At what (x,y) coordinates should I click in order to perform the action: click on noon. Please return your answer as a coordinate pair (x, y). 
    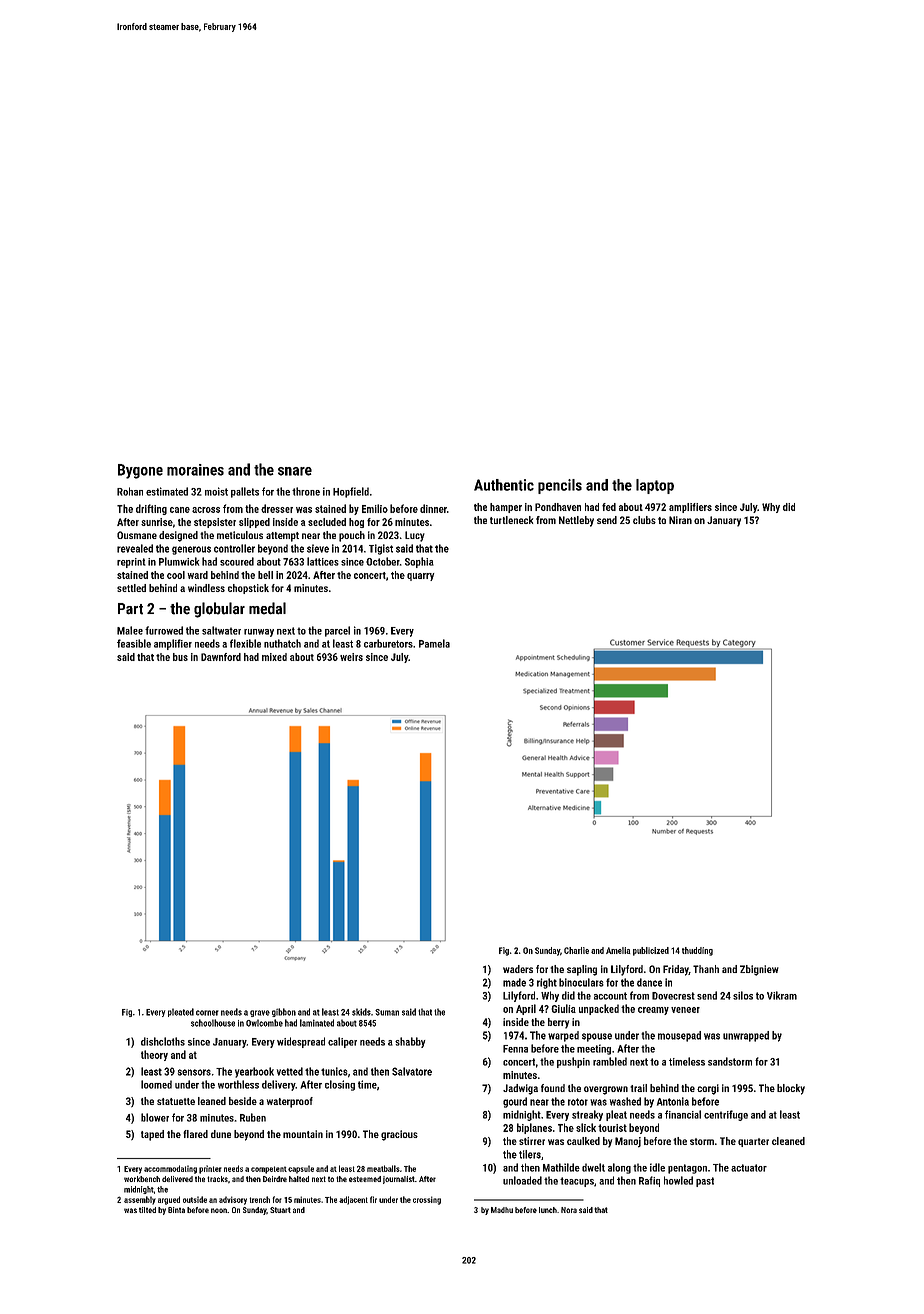
    Looking at the image, I should click on (219, 1210).
